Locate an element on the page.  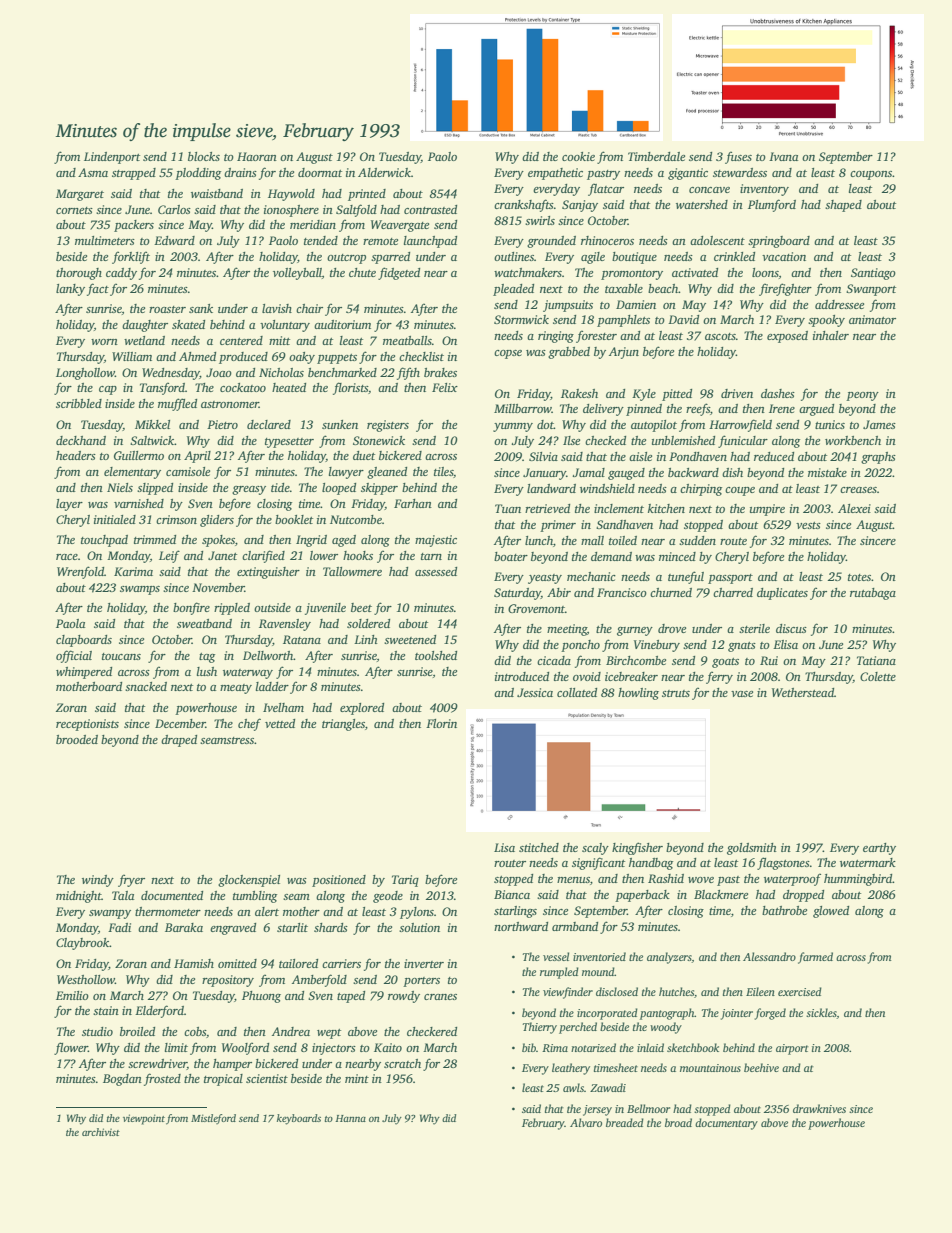
Elderford is located at coordinates (159, 1011).
